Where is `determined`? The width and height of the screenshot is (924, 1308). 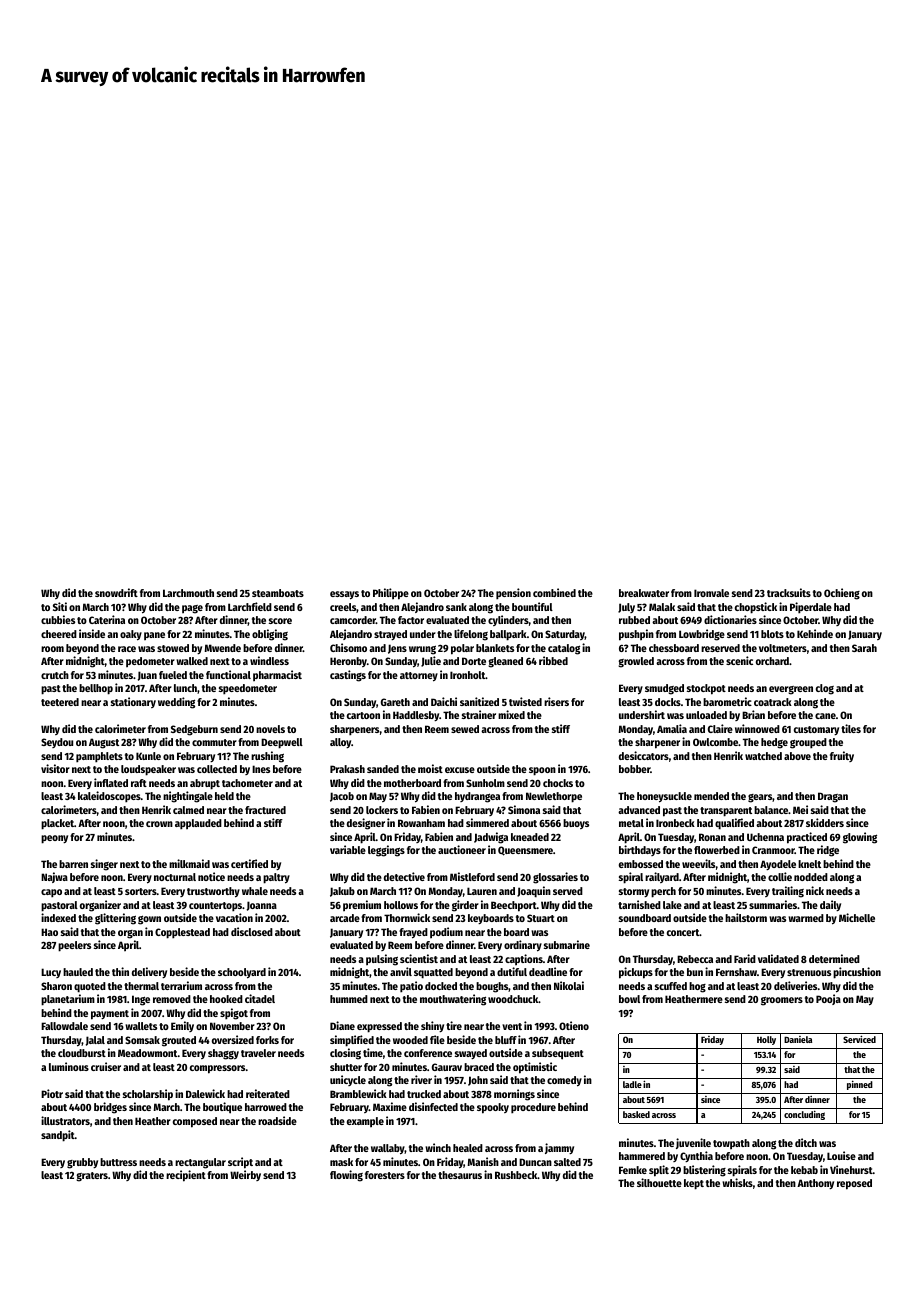
determined is located at coordinates (834, 958).
